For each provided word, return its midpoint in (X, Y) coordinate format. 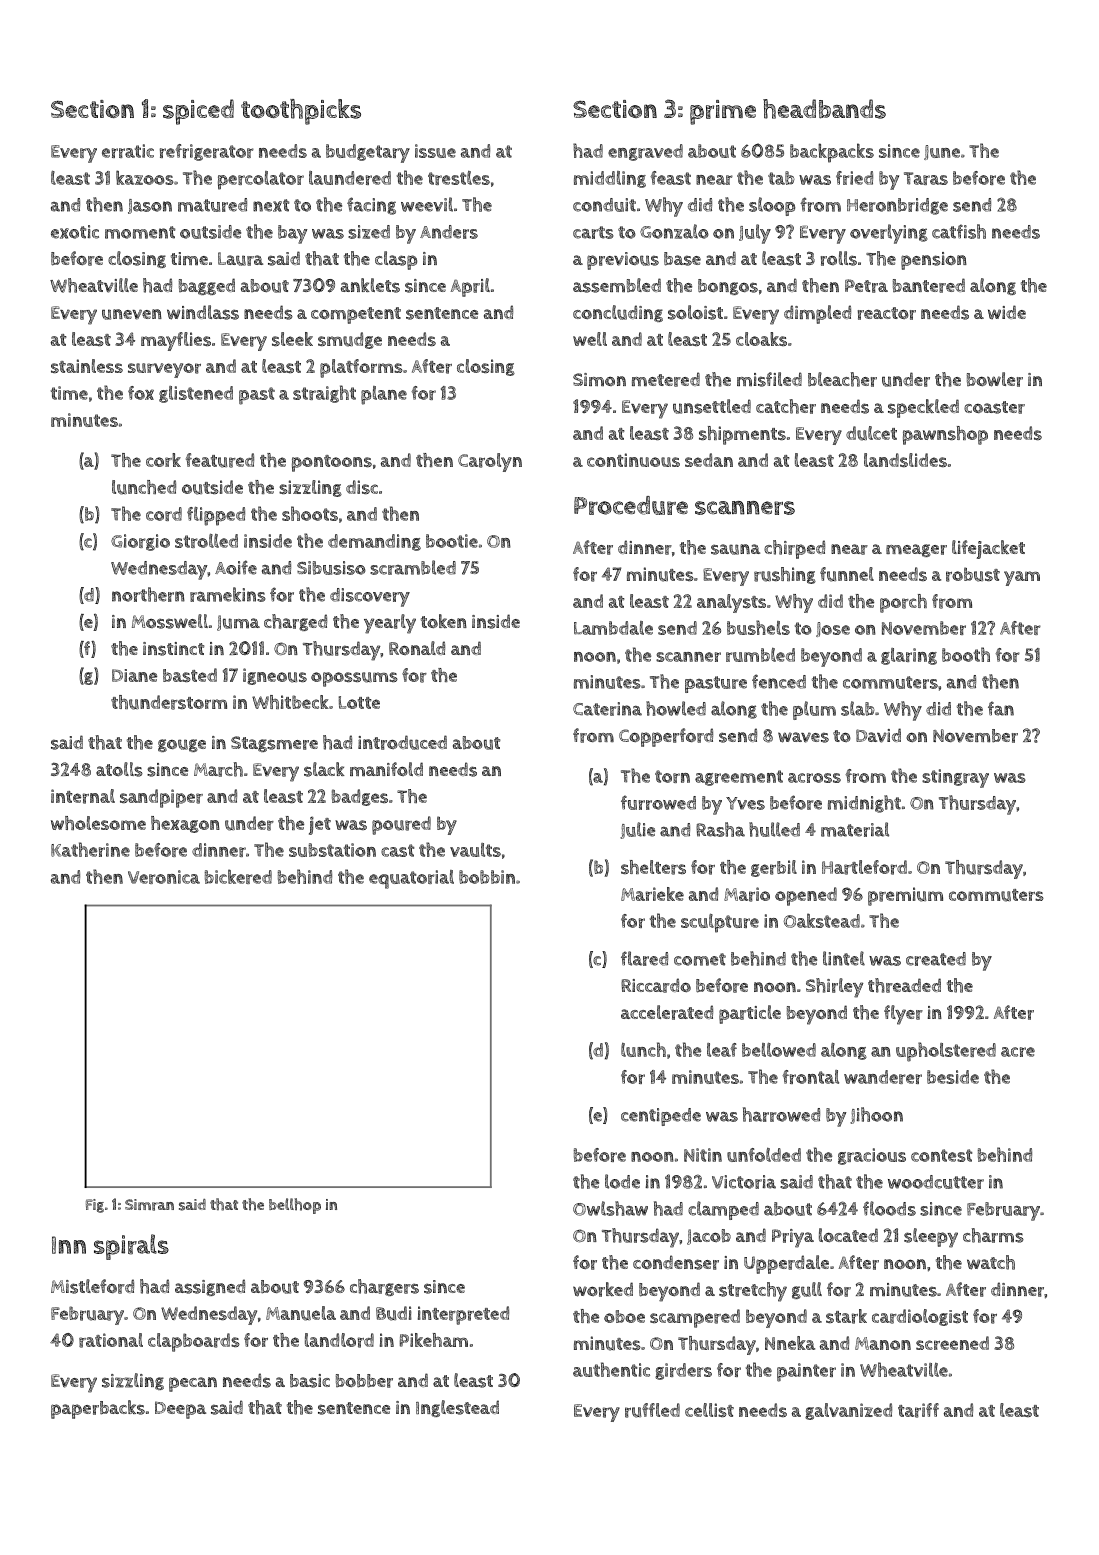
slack (324, 769)
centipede (661, 1117)
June (942, 152)
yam (1022, 578)
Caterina (607, 709)
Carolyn (490, 462)
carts (593, 232)
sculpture (720, 923)
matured (212, 205)
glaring (909, 656)
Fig (95, 1206)
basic (310, 1381)
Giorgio (140, 542)
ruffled (652, 1410)
